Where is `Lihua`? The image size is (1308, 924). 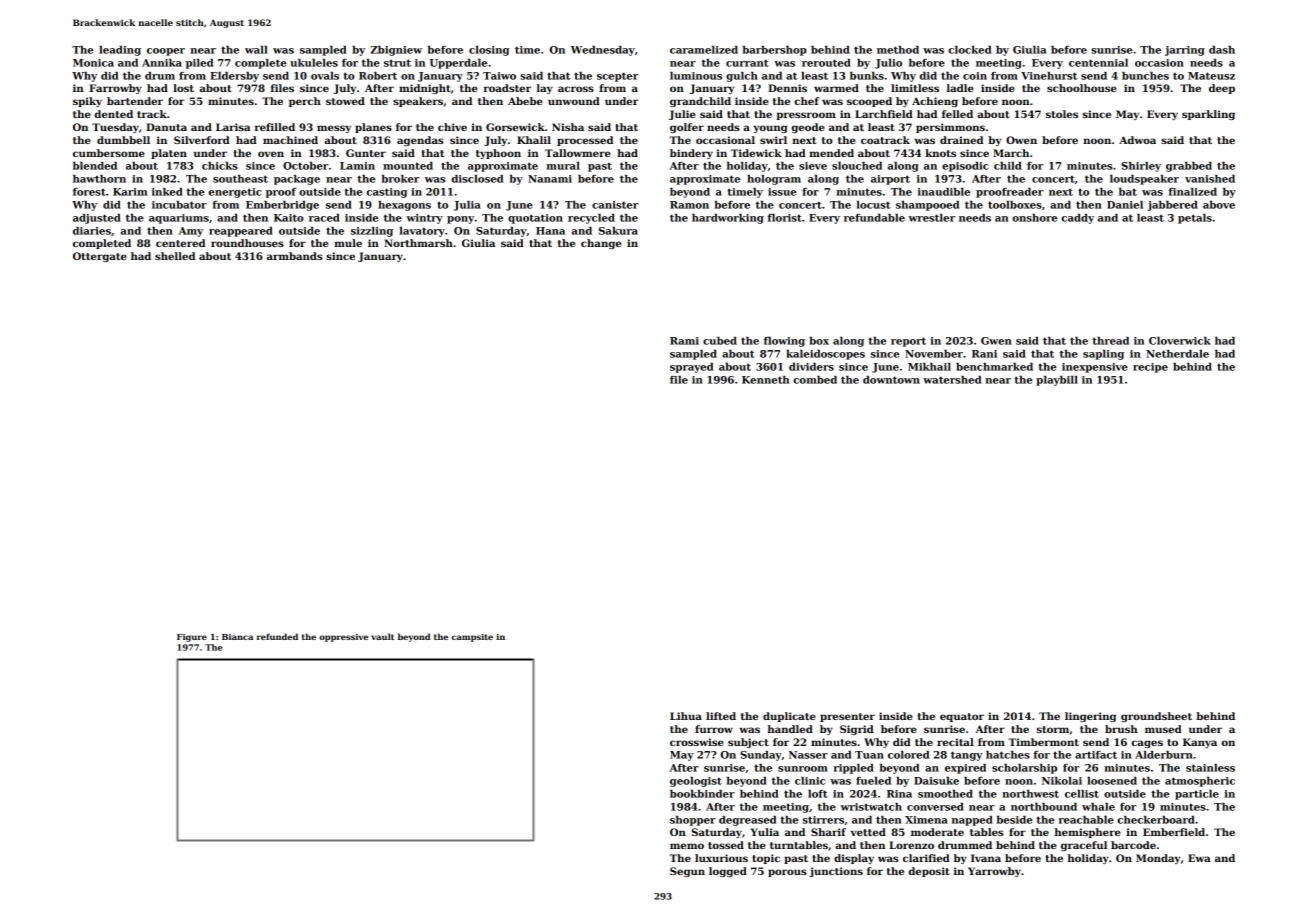 Lihua is located at coordinates (686, 716).
